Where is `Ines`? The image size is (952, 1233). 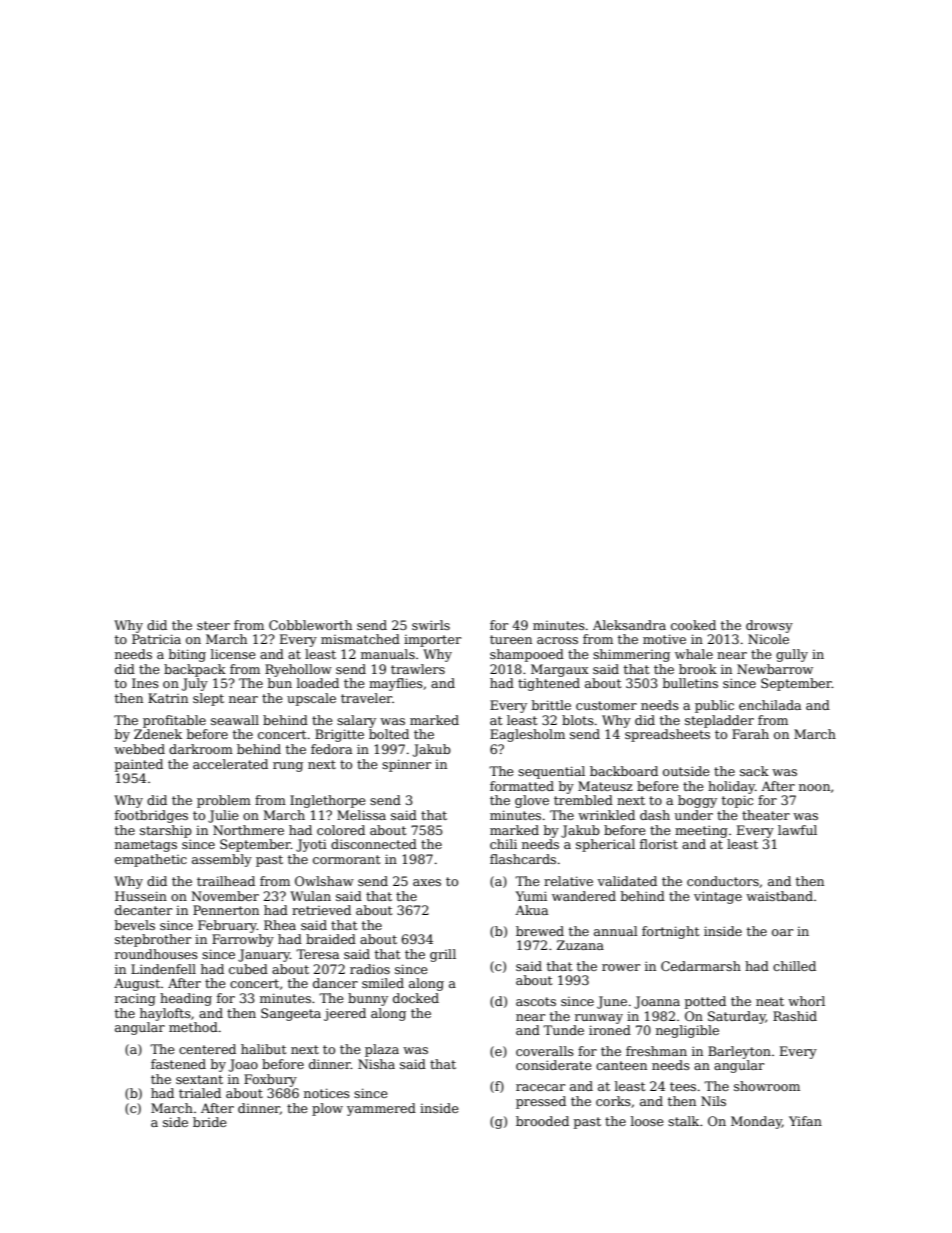
Ines is located at coordinates (145, 683).
